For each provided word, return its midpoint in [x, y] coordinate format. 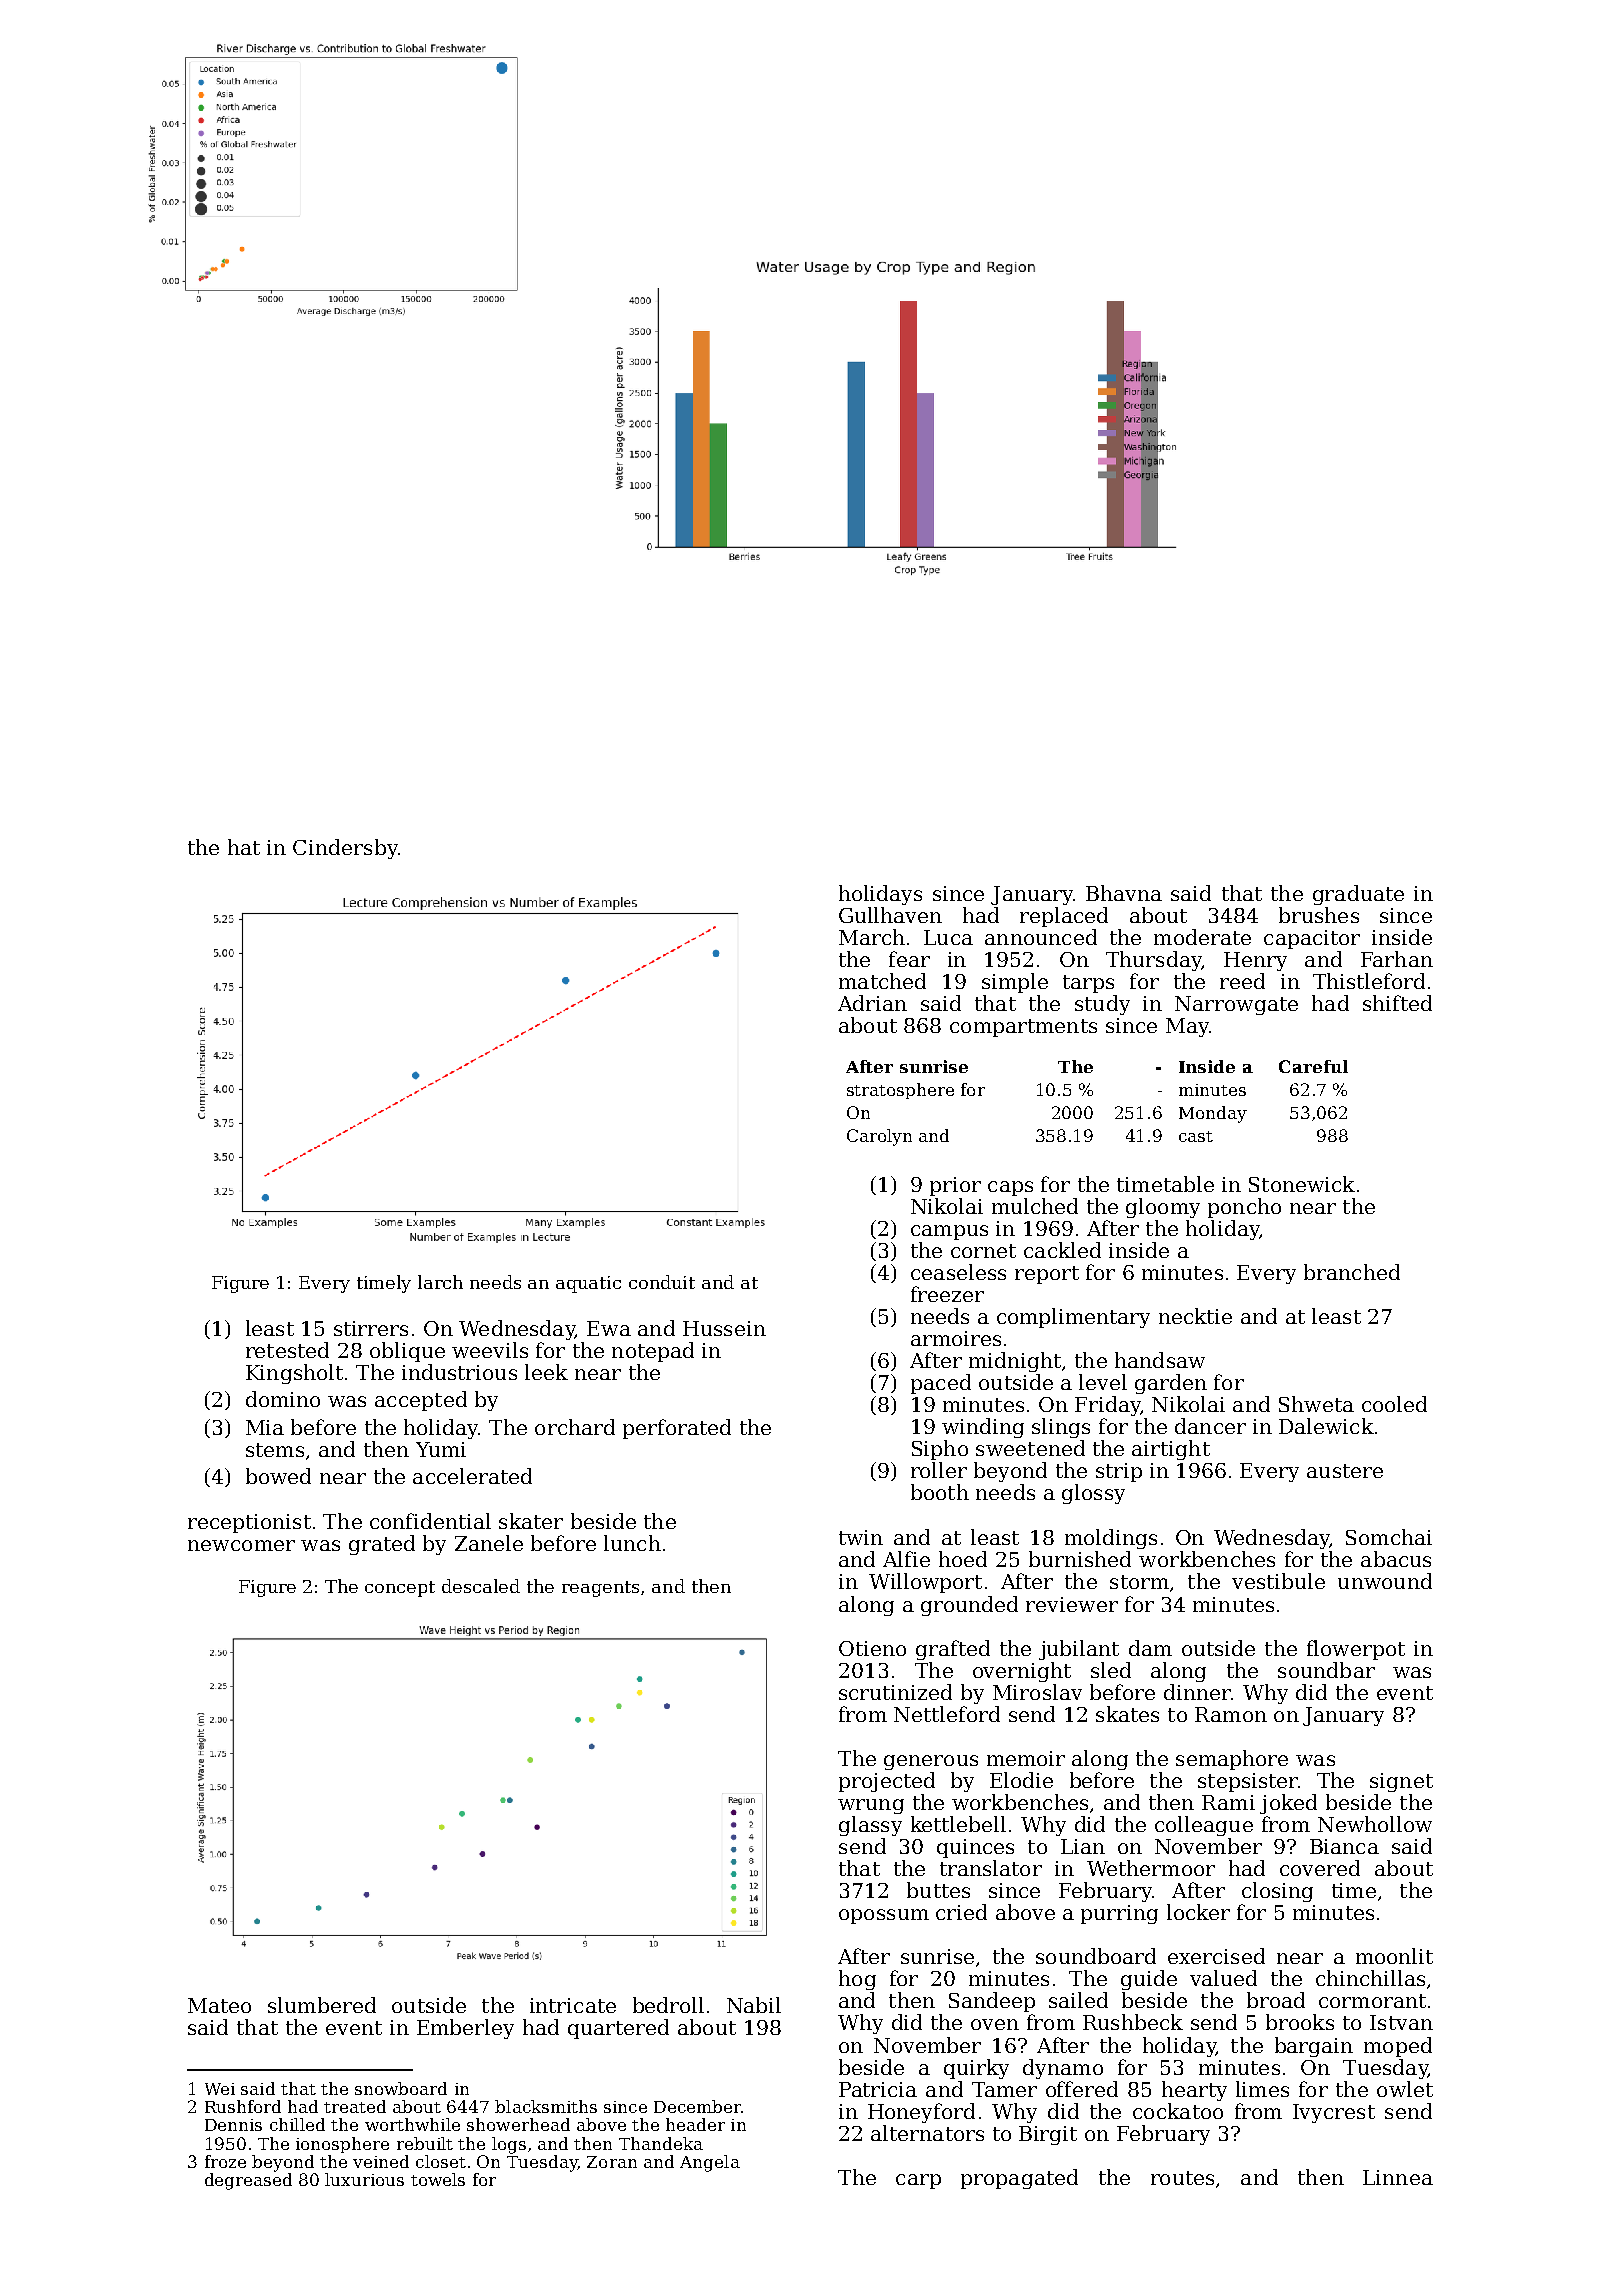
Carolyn [879, 1137]
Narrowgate [1236, 1005]
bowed [278, 1476]
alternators [927, 2133]
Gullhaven [890, 915]
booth [940, 1492]
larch [440, 1282]
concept [400, 1589]
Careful [1313, 1066]
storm [1139, 1582]
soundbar [1326, 1670]
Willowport [925, 1583]
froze [225, 2161]
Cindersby [345, 849]
